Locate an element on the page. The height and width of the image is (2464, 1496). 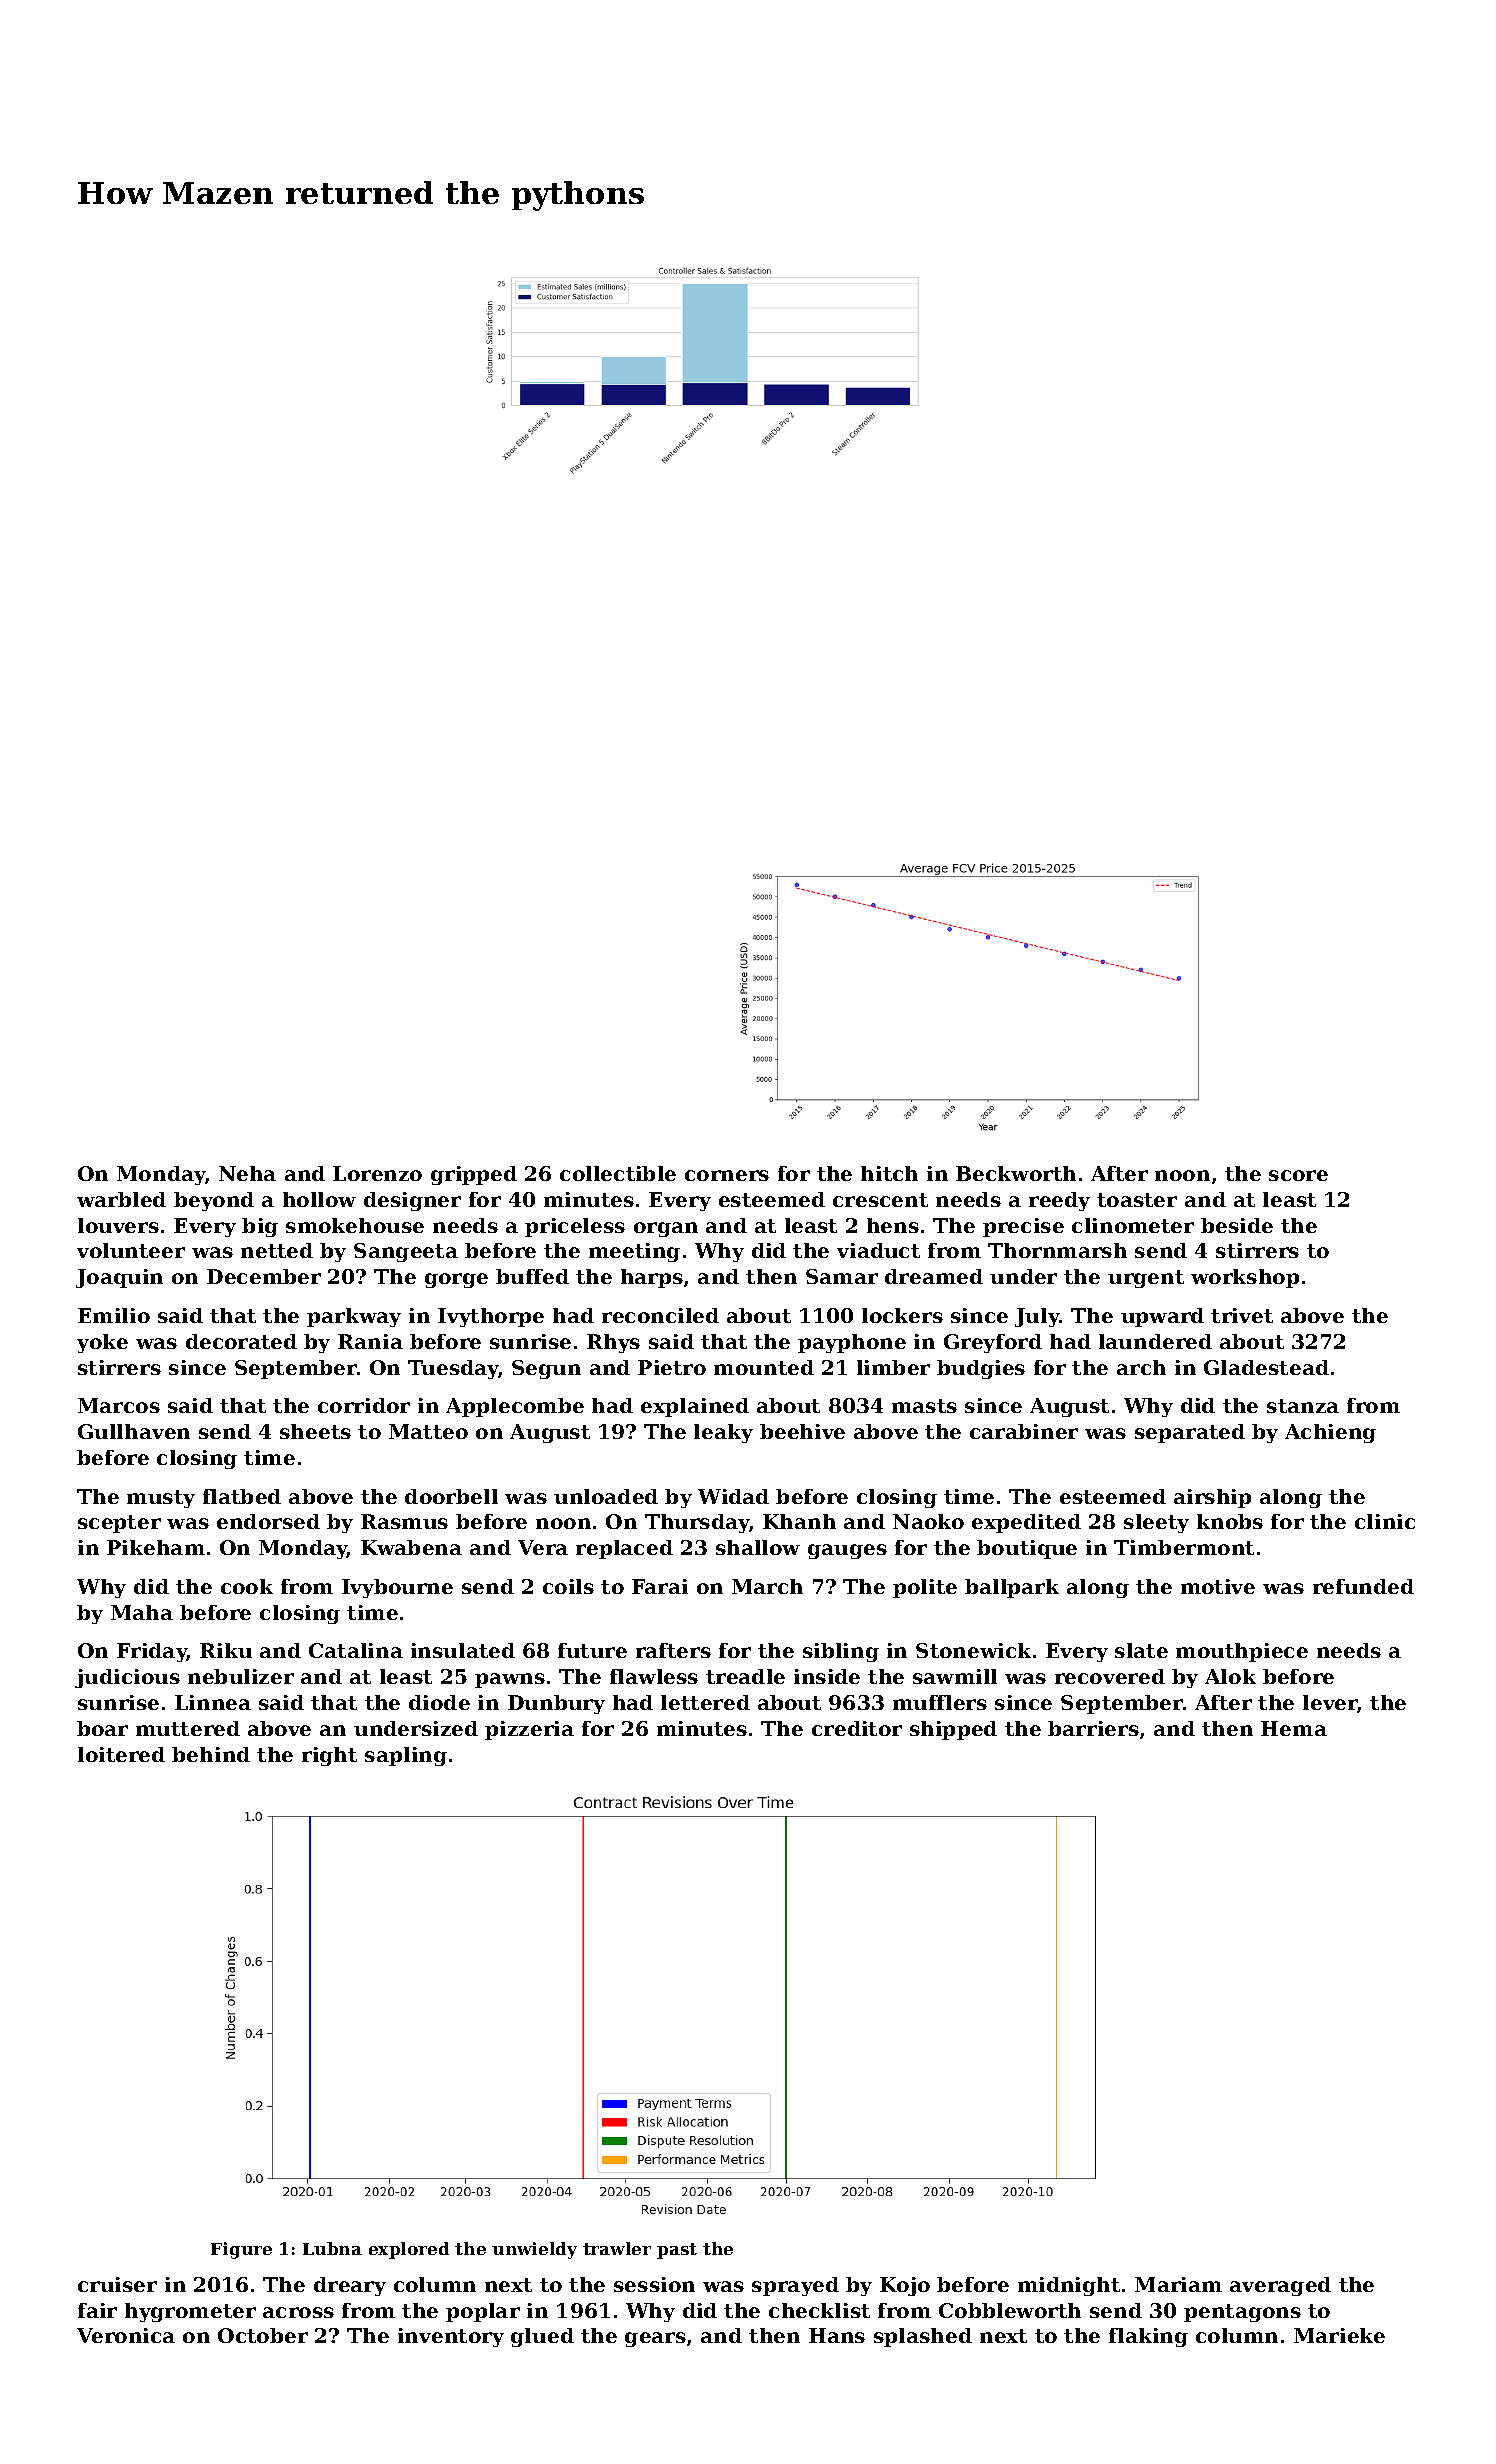
shipped is located at coordinates (953, 1730).
